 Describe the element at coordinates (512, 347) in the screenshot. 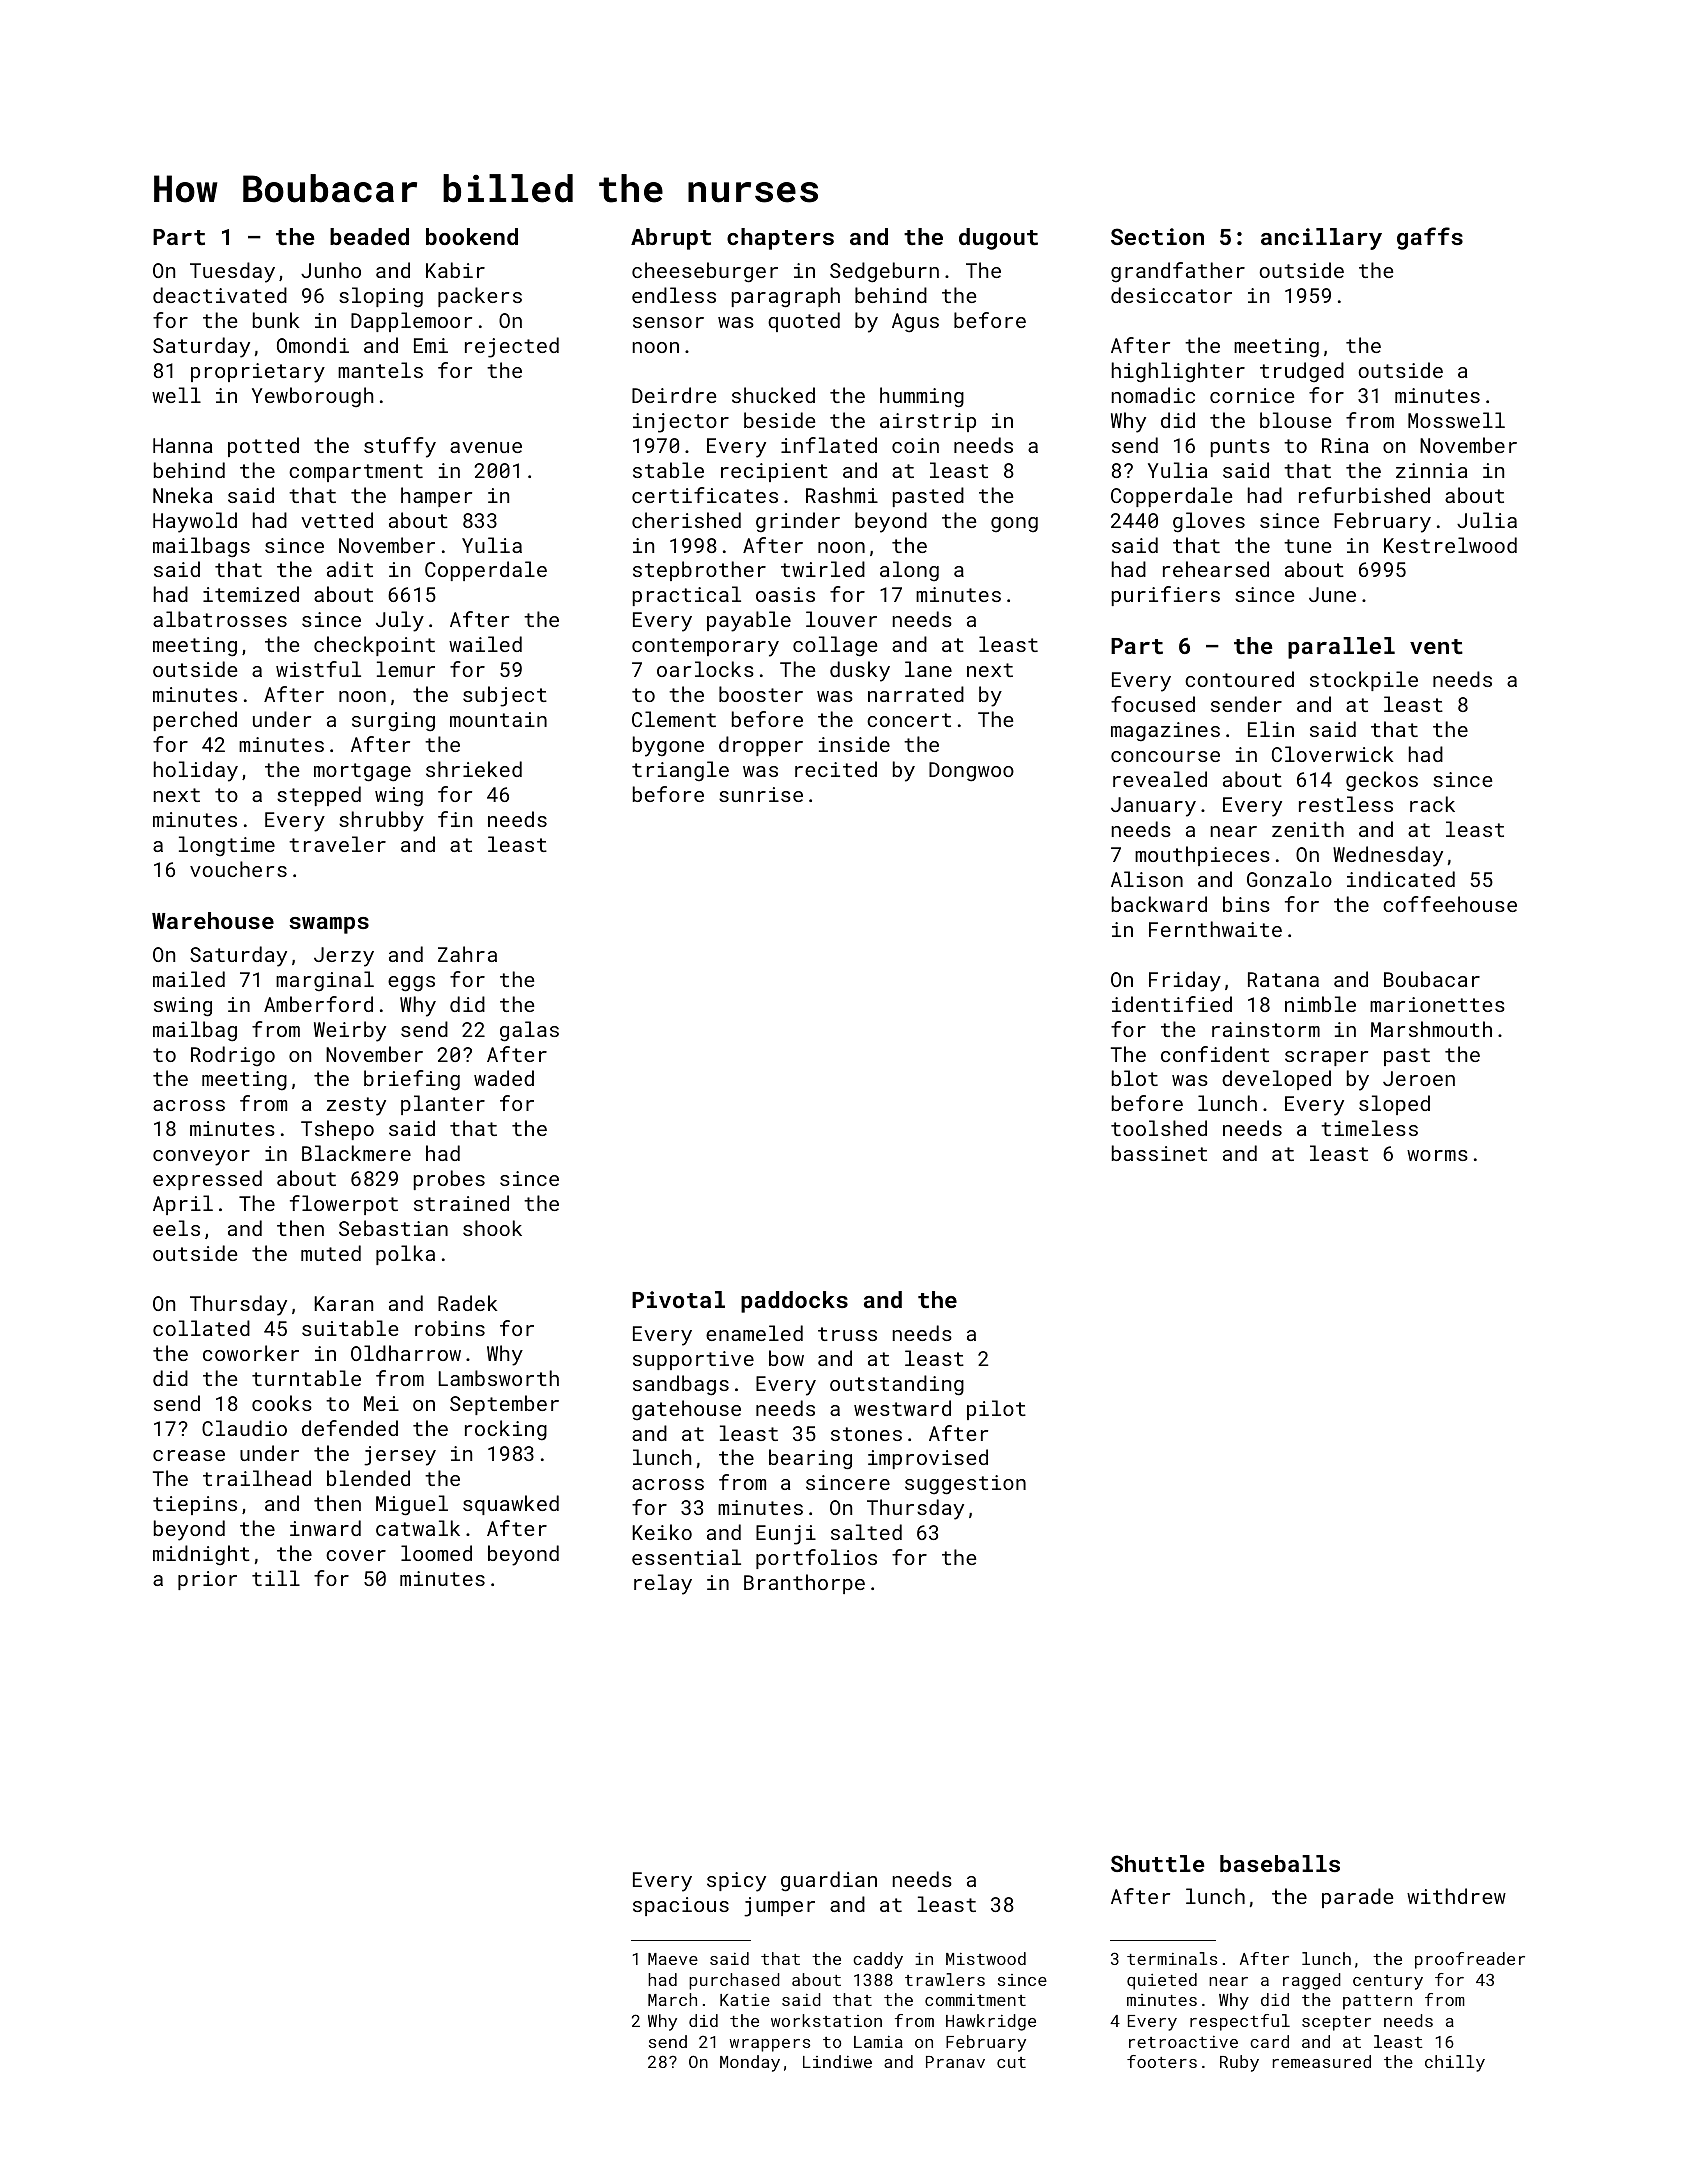

I see `rejected` at that location.
